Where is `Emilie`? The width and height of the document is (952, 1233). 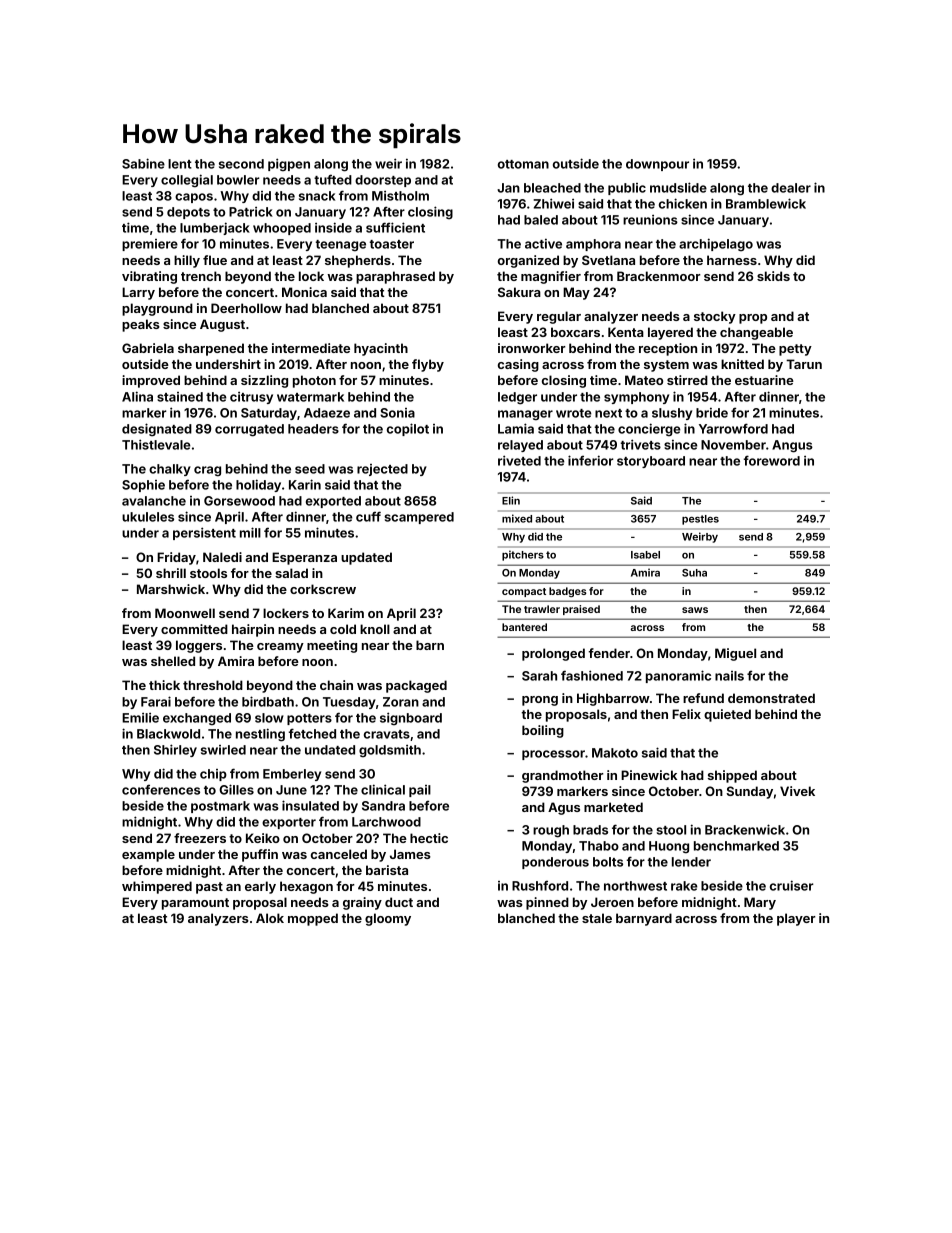
Emilie is located at coordinates (140, 718).
